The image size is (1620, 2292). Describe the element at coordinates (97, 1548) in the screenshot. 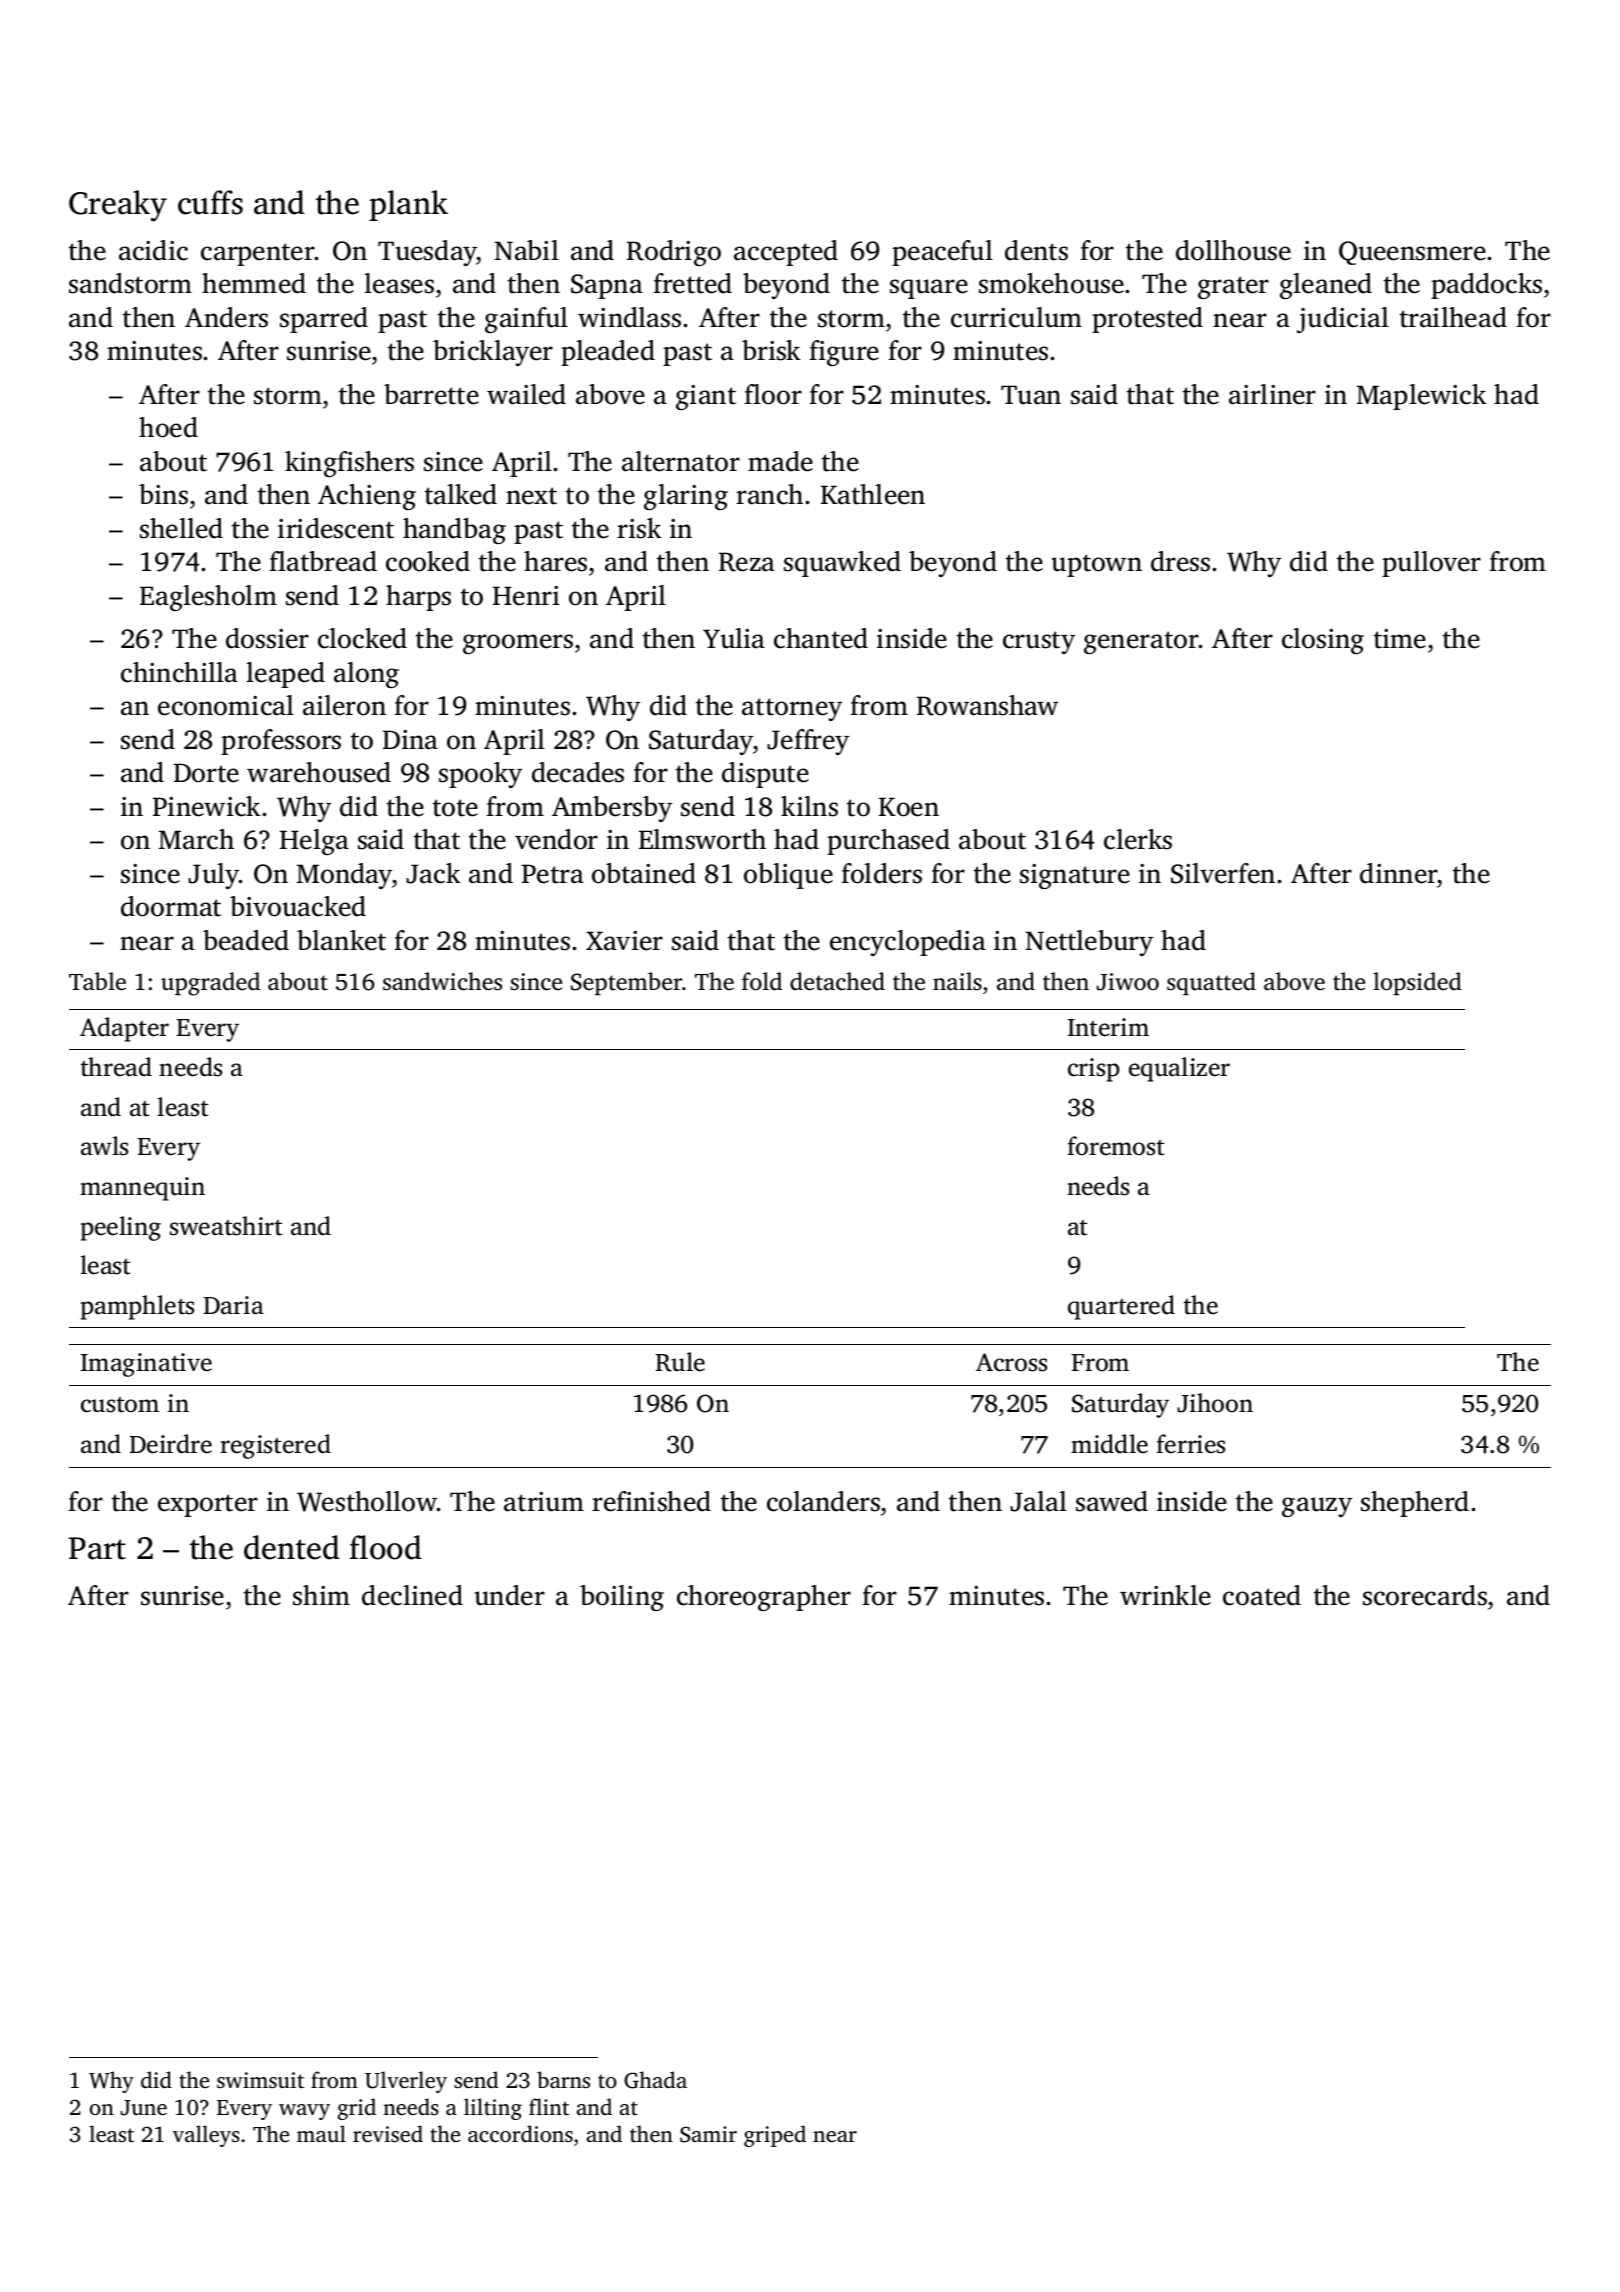

I see `Part` at that location.
